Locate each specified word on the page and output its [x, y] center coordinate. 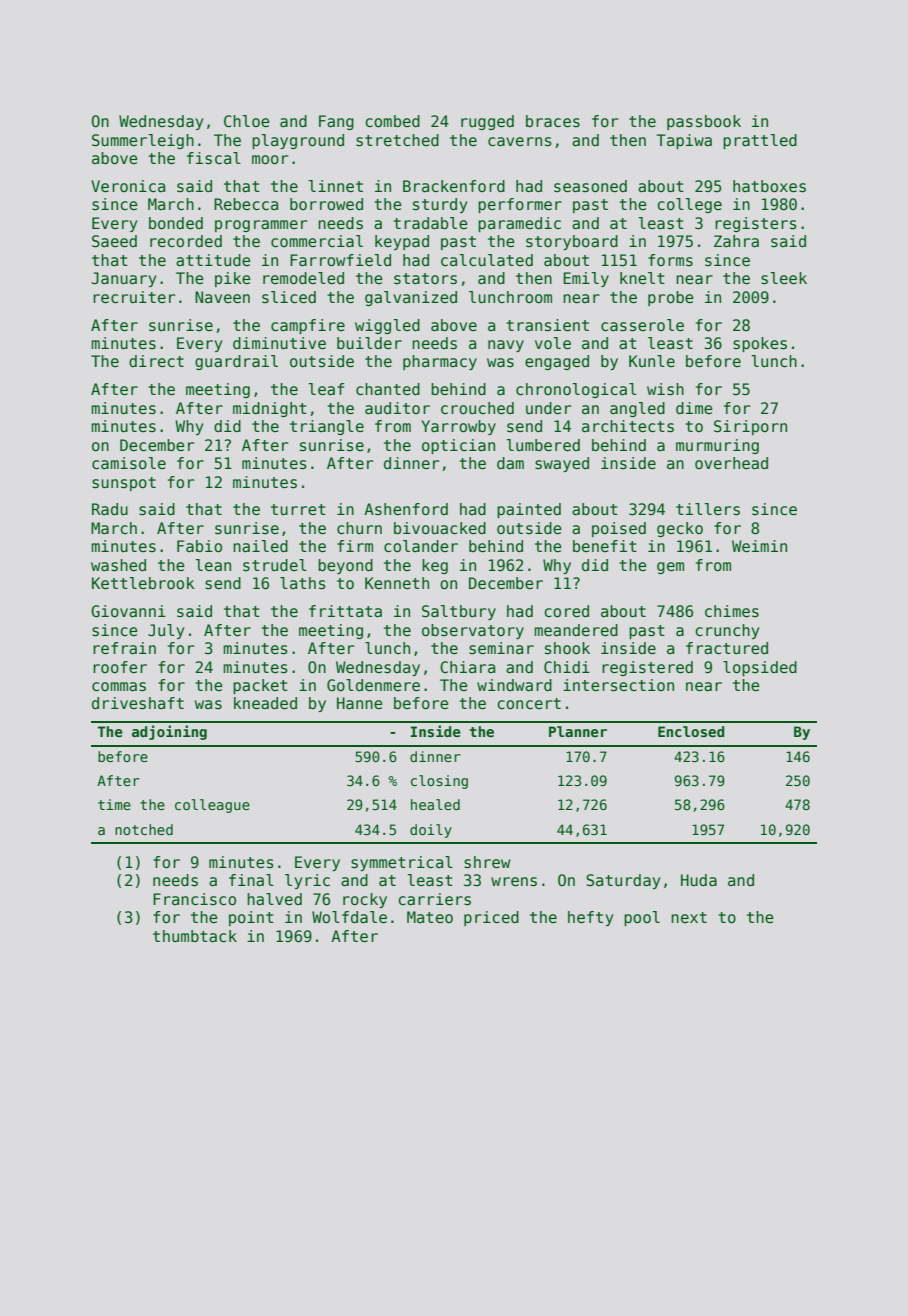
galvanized [411, 298]
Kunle [652, 361]
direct [156, 361]
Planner [578, 731]
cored [566, 611]
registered [647, 668]
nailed [260, 546]
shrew [487, 862]
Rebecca [246, 204]
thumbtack [195, 936]
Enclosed [691, 731]
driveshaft [138, 703]
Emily [586, 279]
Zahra [736, 241]
